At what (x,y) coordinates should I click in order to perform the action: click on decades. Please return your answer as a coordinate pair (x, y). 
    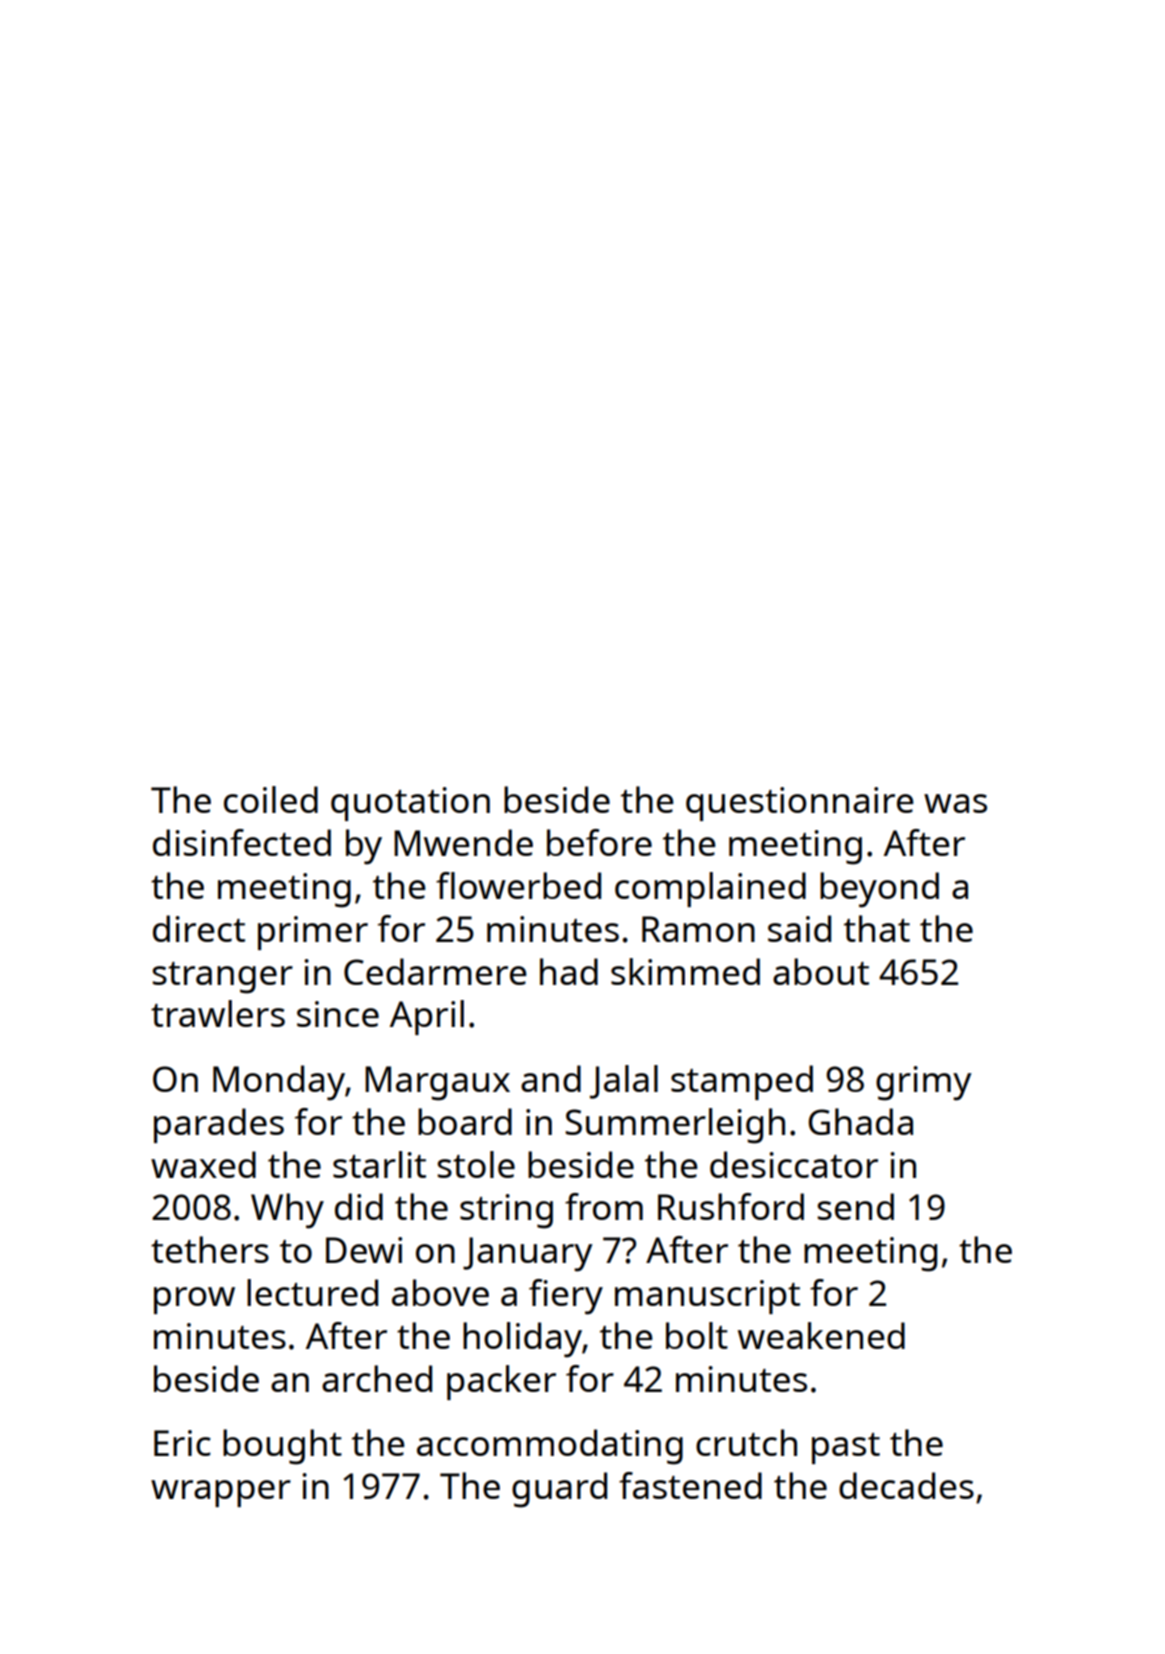
    Looking at the image, I should click on (906, 1485).
